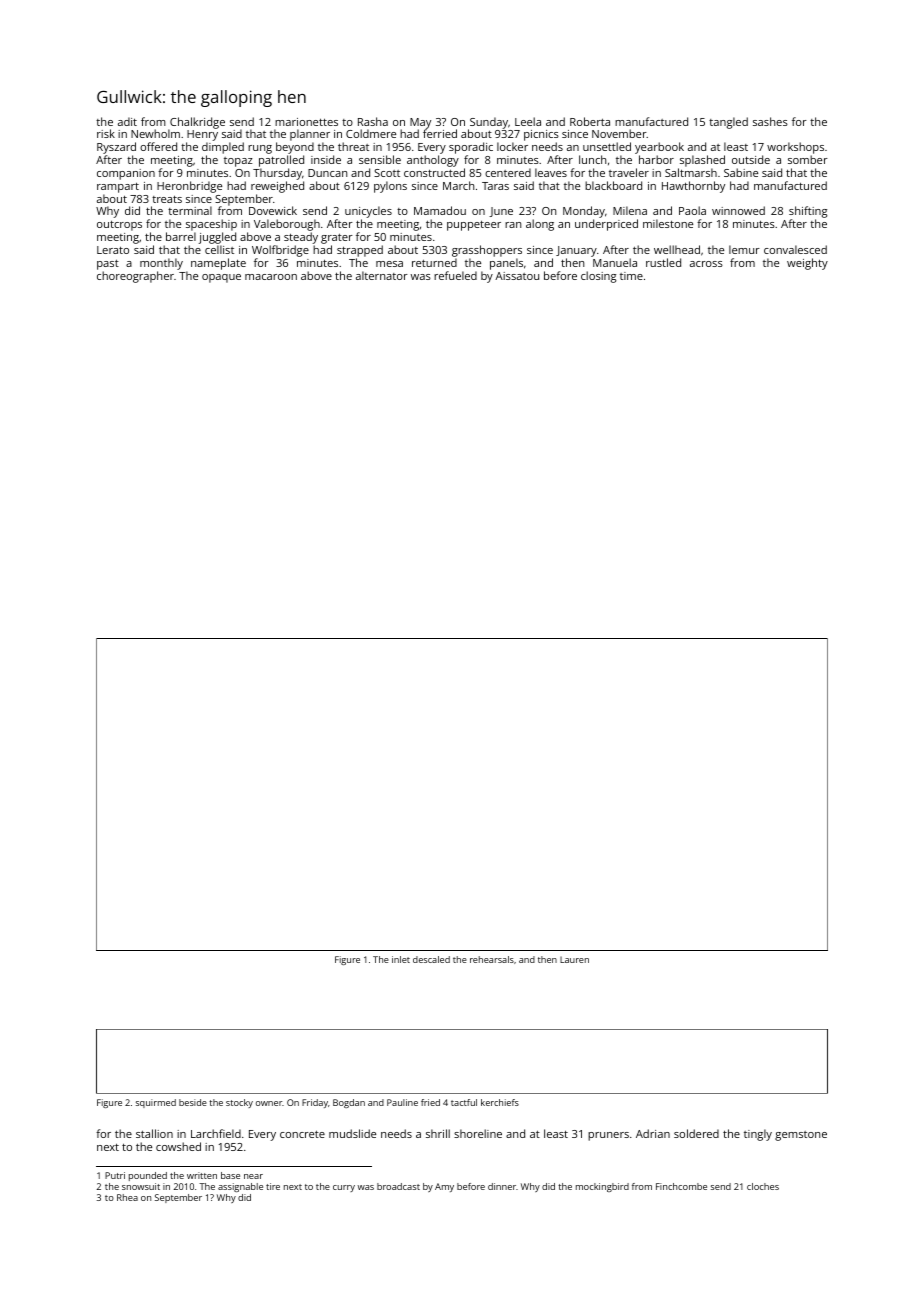 The height and width of the page is (1308, 924). Describe the element at coordinates (630, 210) in the page. I see `Milena` at that location.
